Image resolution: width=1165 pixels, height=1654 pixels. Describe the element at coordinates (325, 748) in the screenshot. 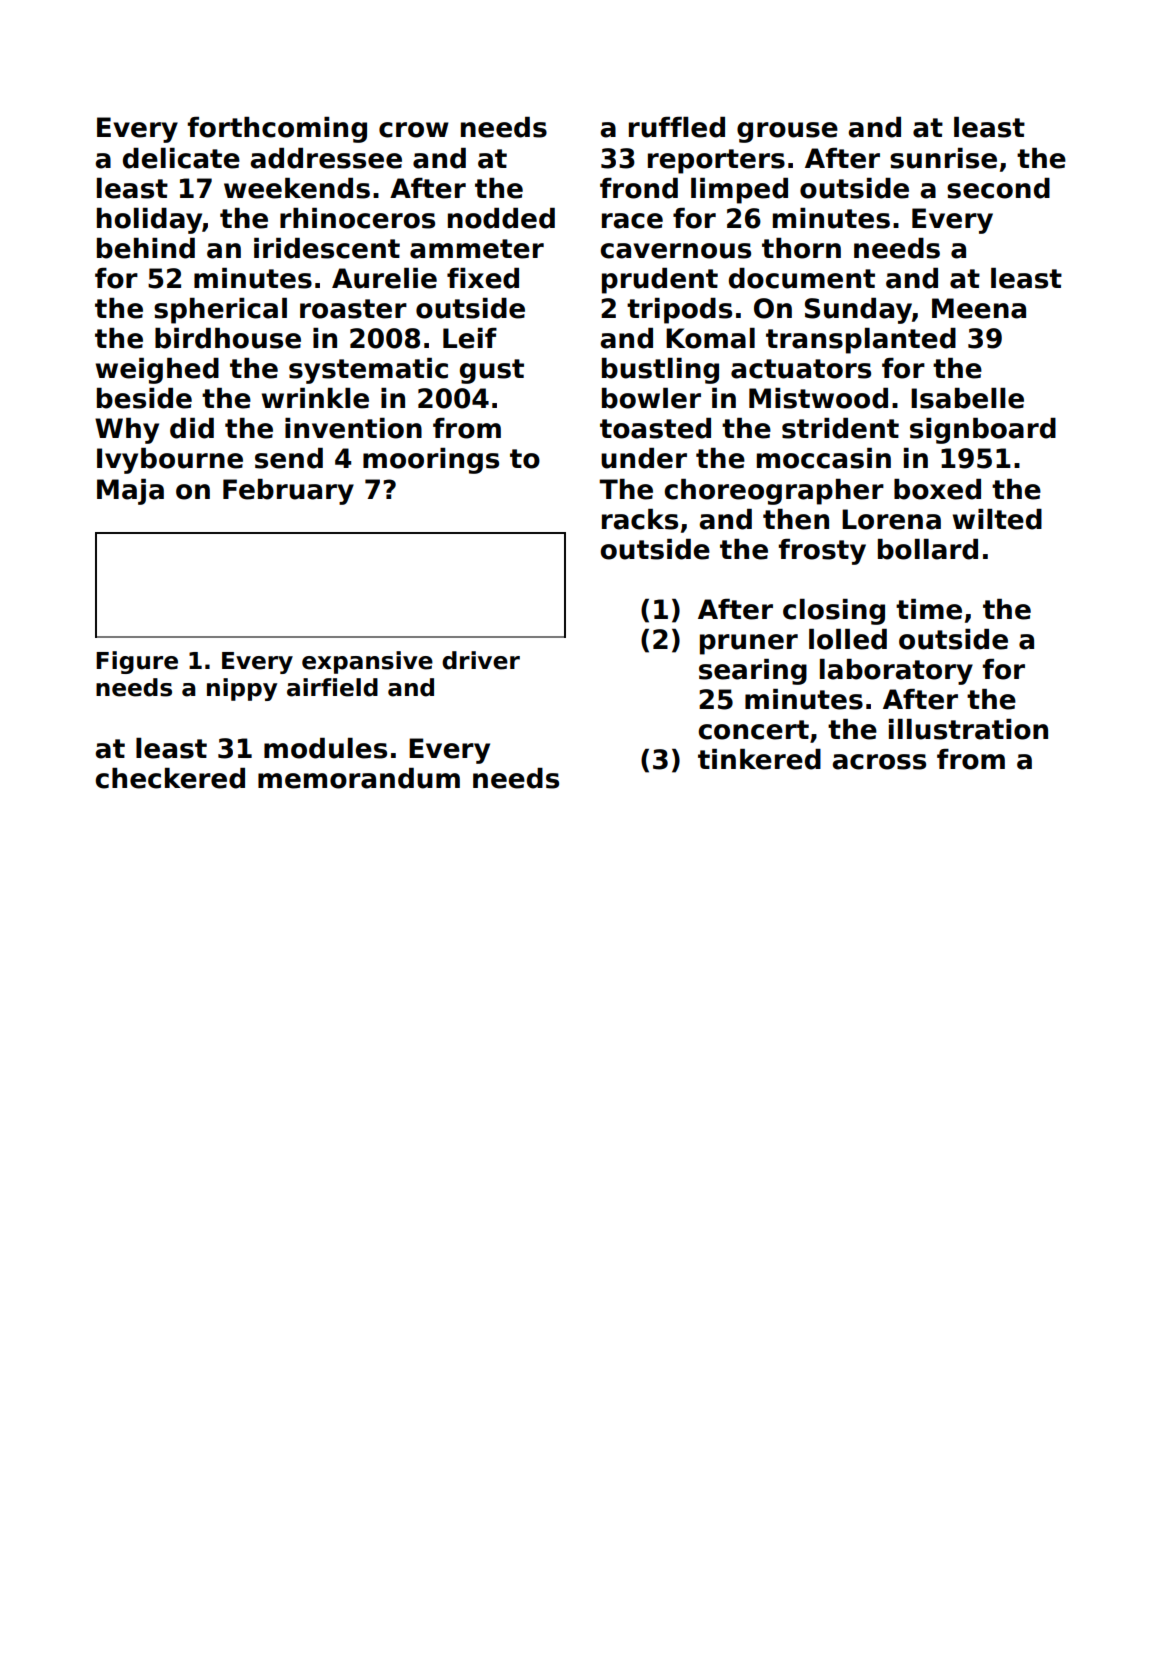

I see `modules` at that location.
